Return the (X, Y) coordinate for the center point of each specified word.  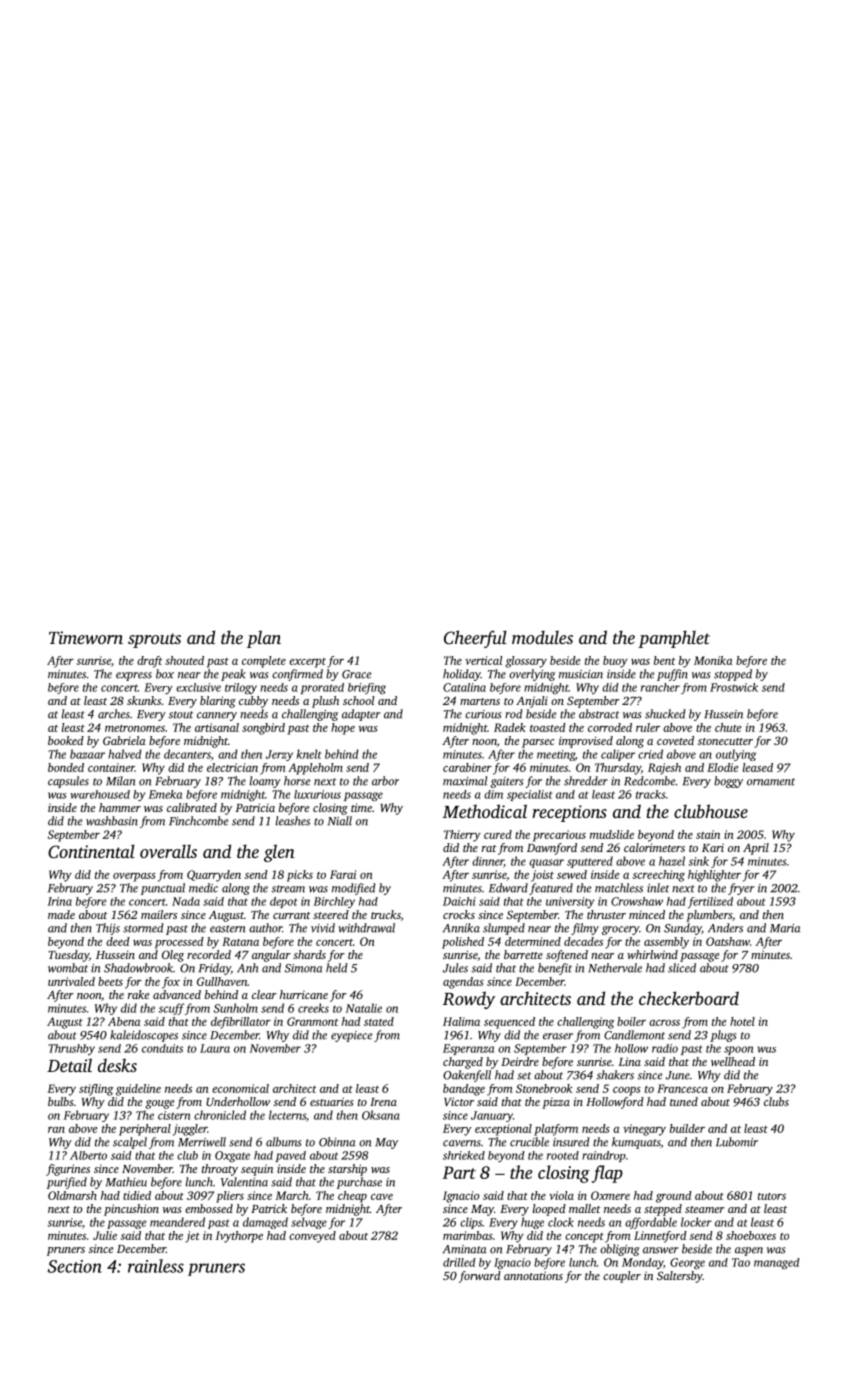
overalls (168, 851)
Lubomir (737, 1142)
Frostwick (734, 687)
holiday (462, 675)
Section (75, 1266)
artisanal (217, 727)
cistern (174, 1115)
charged (463, 1063)
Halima (461, 1021)
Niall (340, 821)
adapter (361, 715)
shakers (615, 1075)
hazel (672, 861)
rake (138, 994)
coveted (675, 740)
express (134, 676)
